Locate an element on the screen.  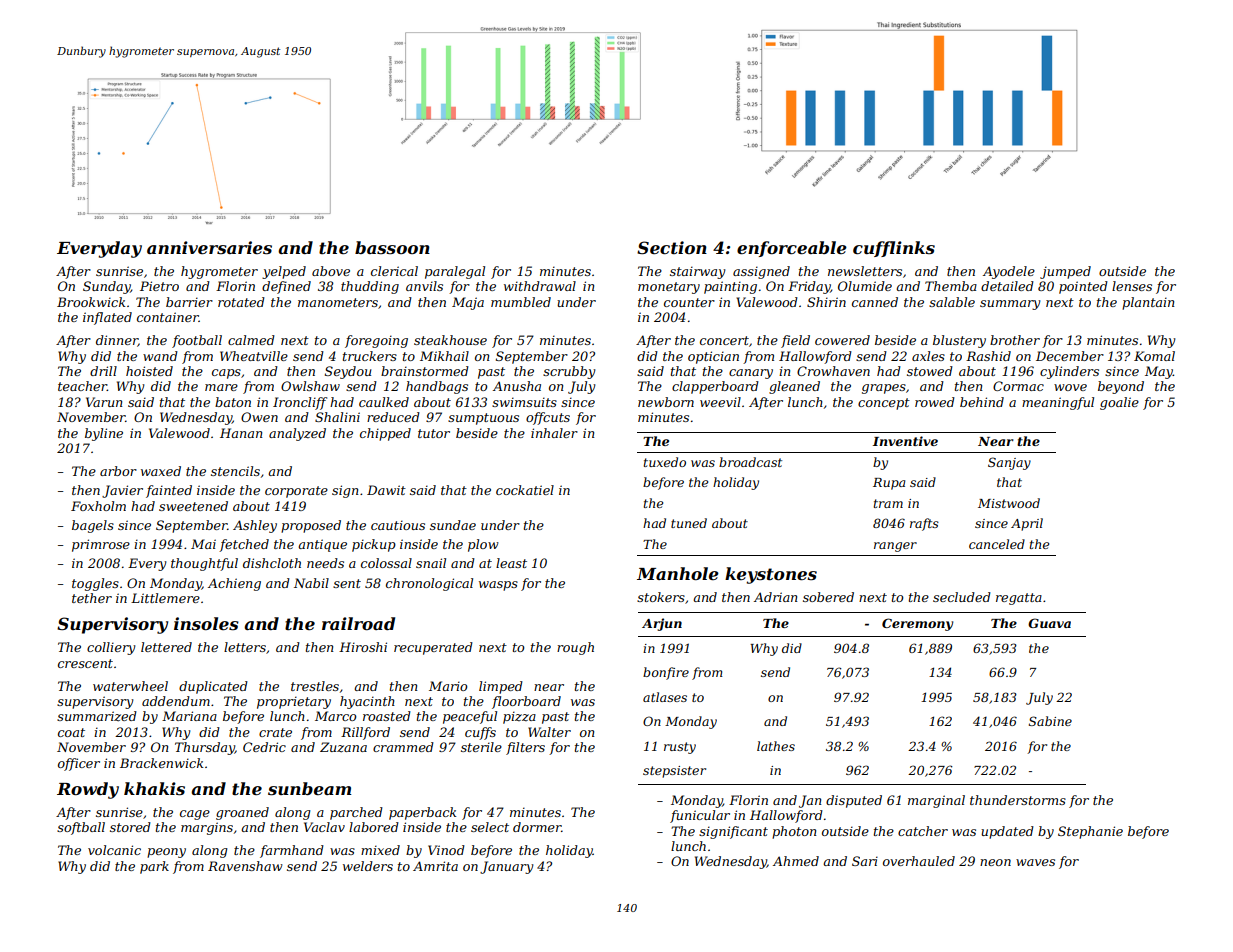
ranger is located at coordinates (895, 547).
